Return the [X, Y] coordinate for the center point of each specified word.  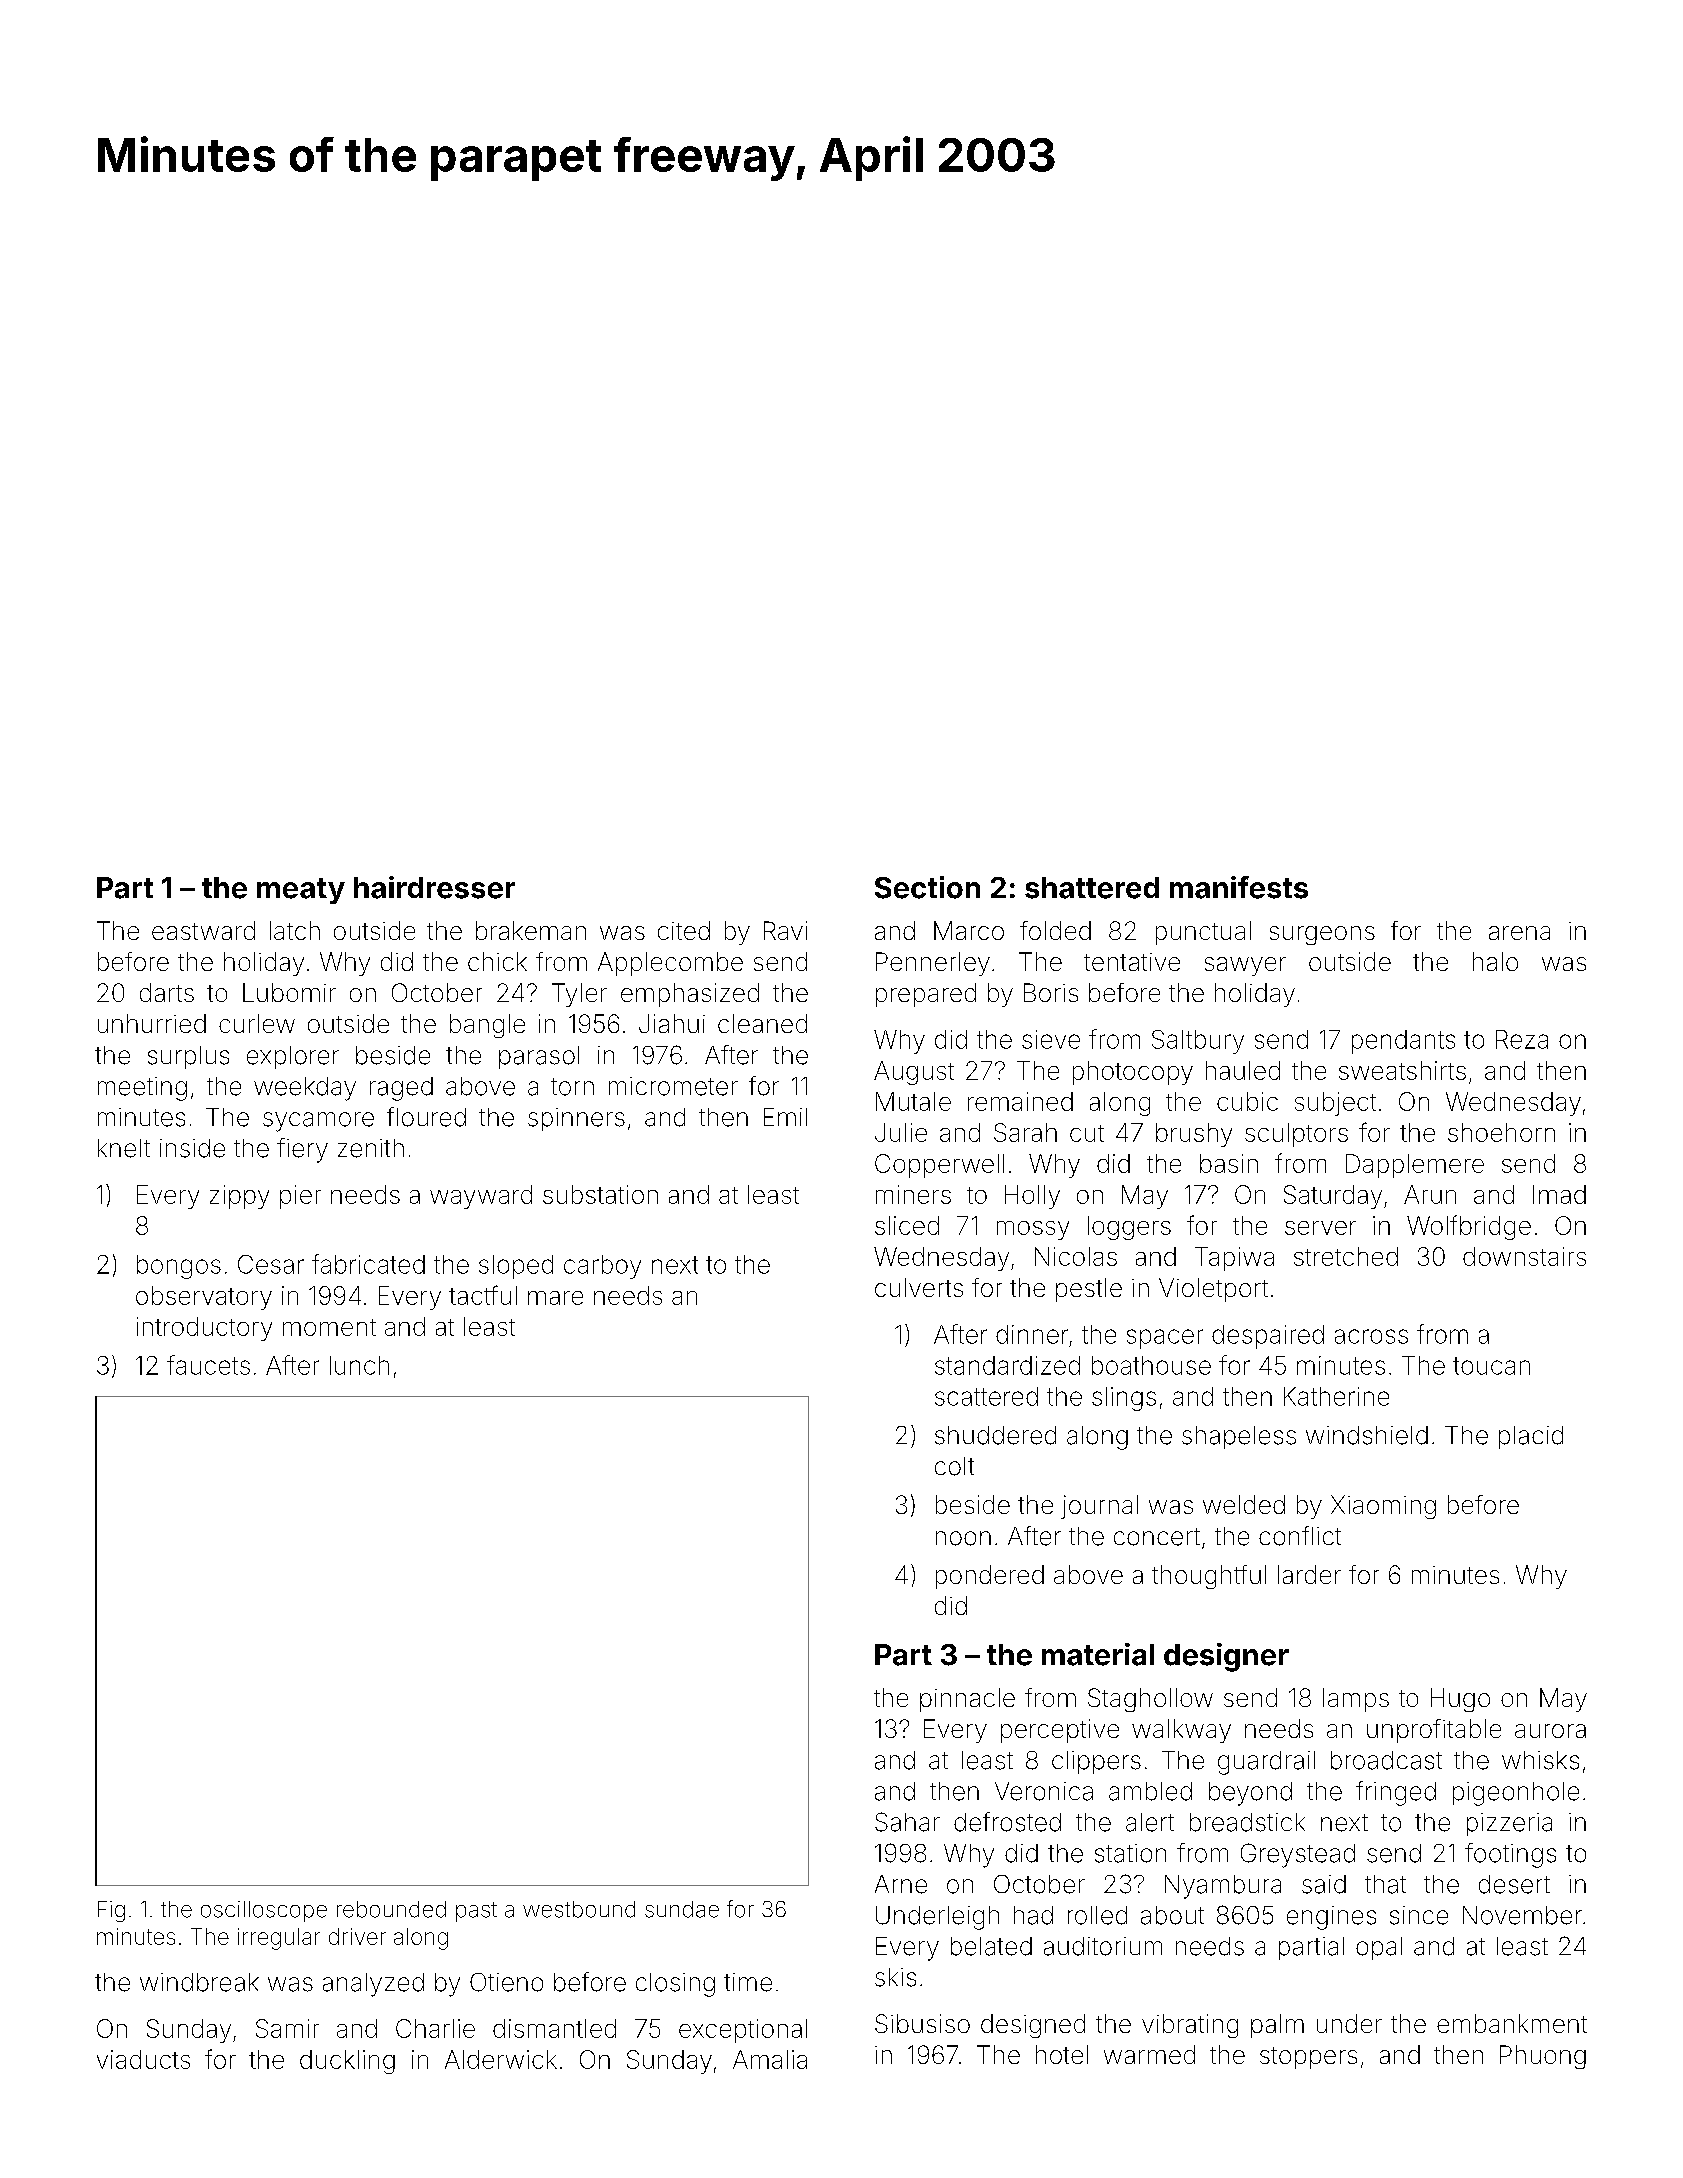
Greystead [1298, 1855]
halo [1495, 961]
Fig [111, 1911]
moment [329, 1327]
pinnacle [967, 1700]
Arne [901, 1884]
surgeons [1322, 935]
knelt [124, 1148]
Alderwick [501, 2059]
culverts [919, 1287]
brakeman [531, 930]
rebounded [391, 1909]
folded [1055, 930]
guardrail [1266, 1763]
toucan [1491, 1366]
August [914, 1073]
